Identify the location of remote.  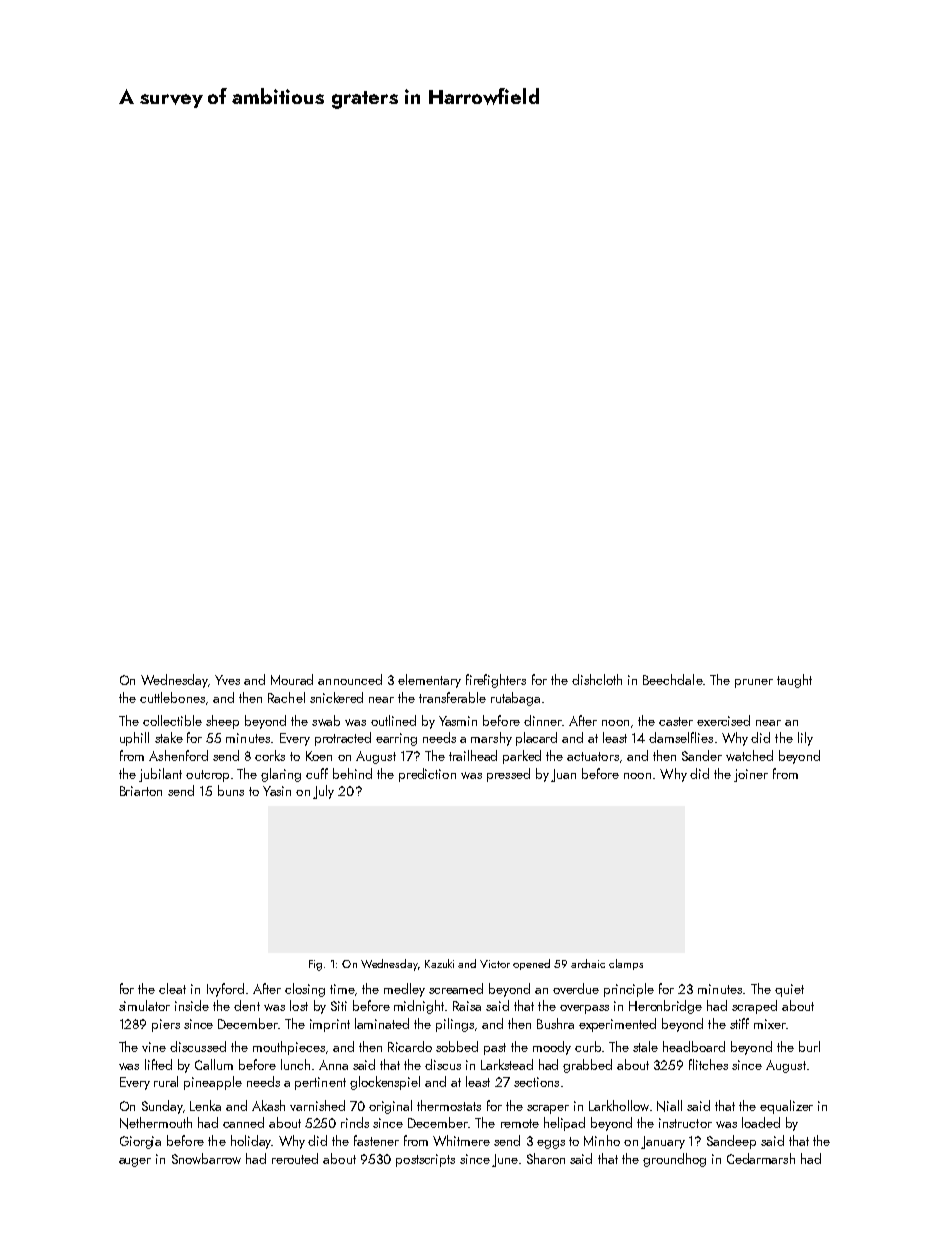
(520, 1123).
